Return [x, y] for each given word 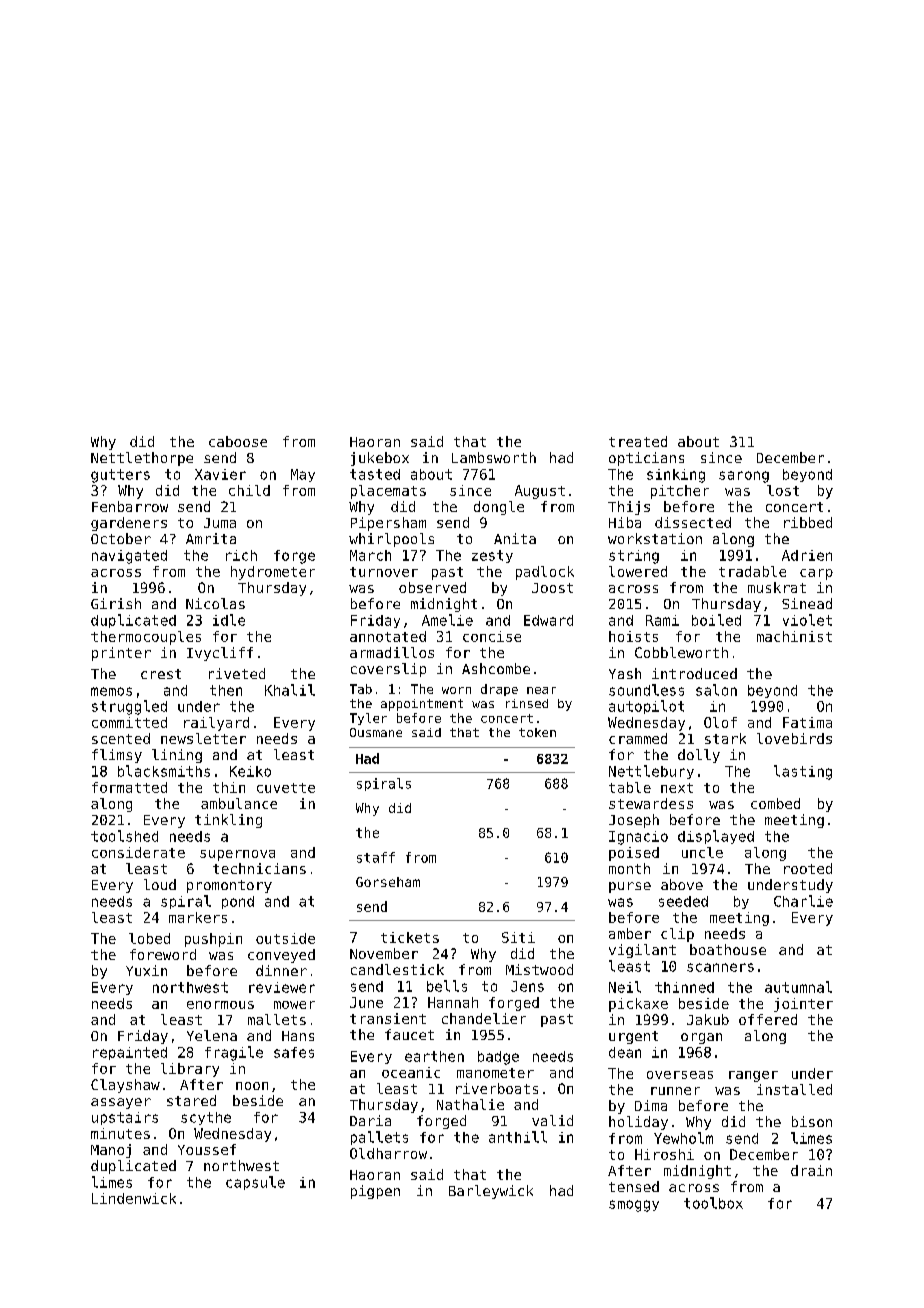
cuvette [286, 788]
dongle [499, 508]
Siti [518, 937]
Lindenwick [134, 1198]
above [682, 884]
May [303, 475]
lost [783, 490]
